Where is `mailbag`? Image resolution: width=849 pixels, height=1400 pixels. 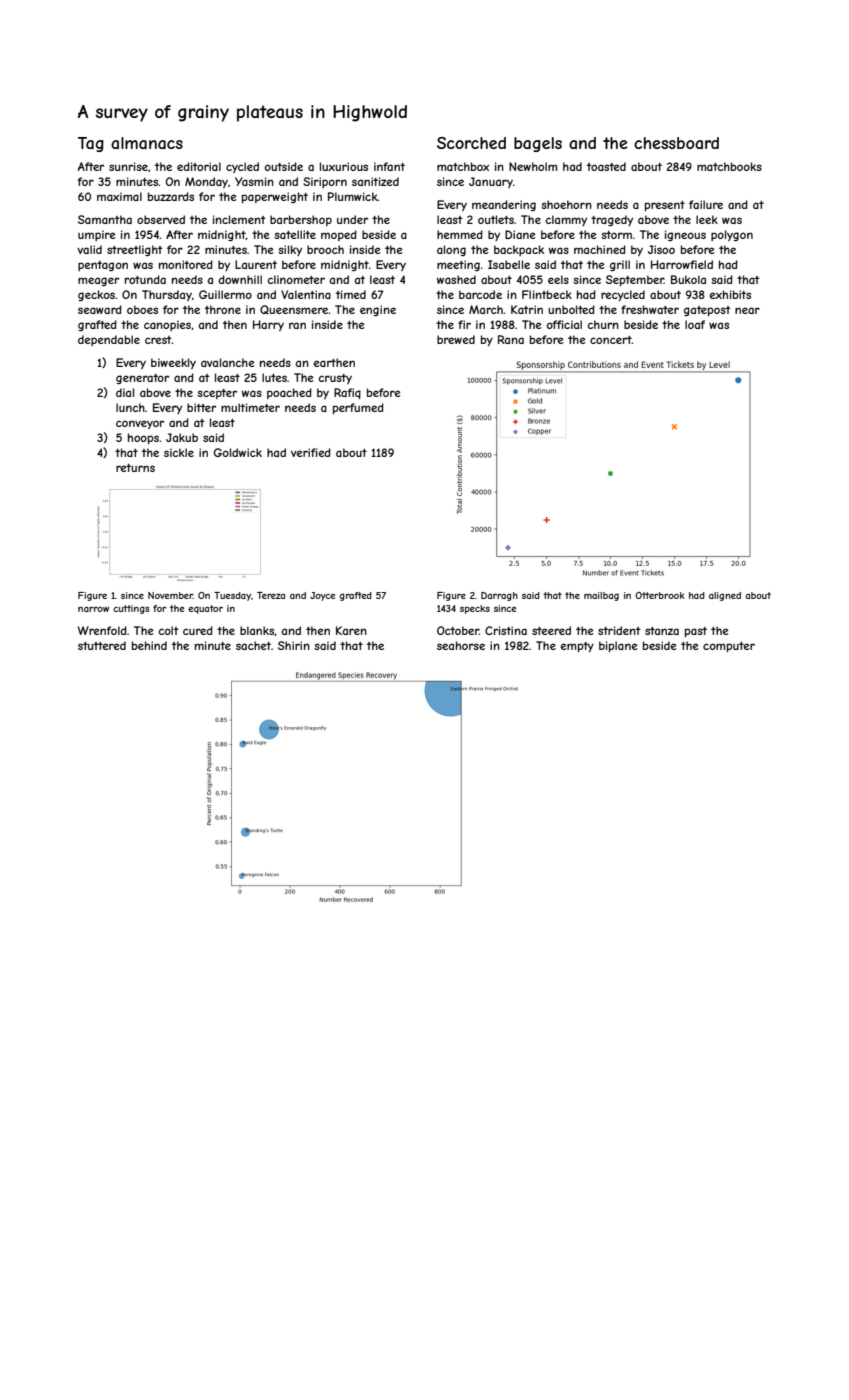
mailbag is located at coordinates (601, 596).
